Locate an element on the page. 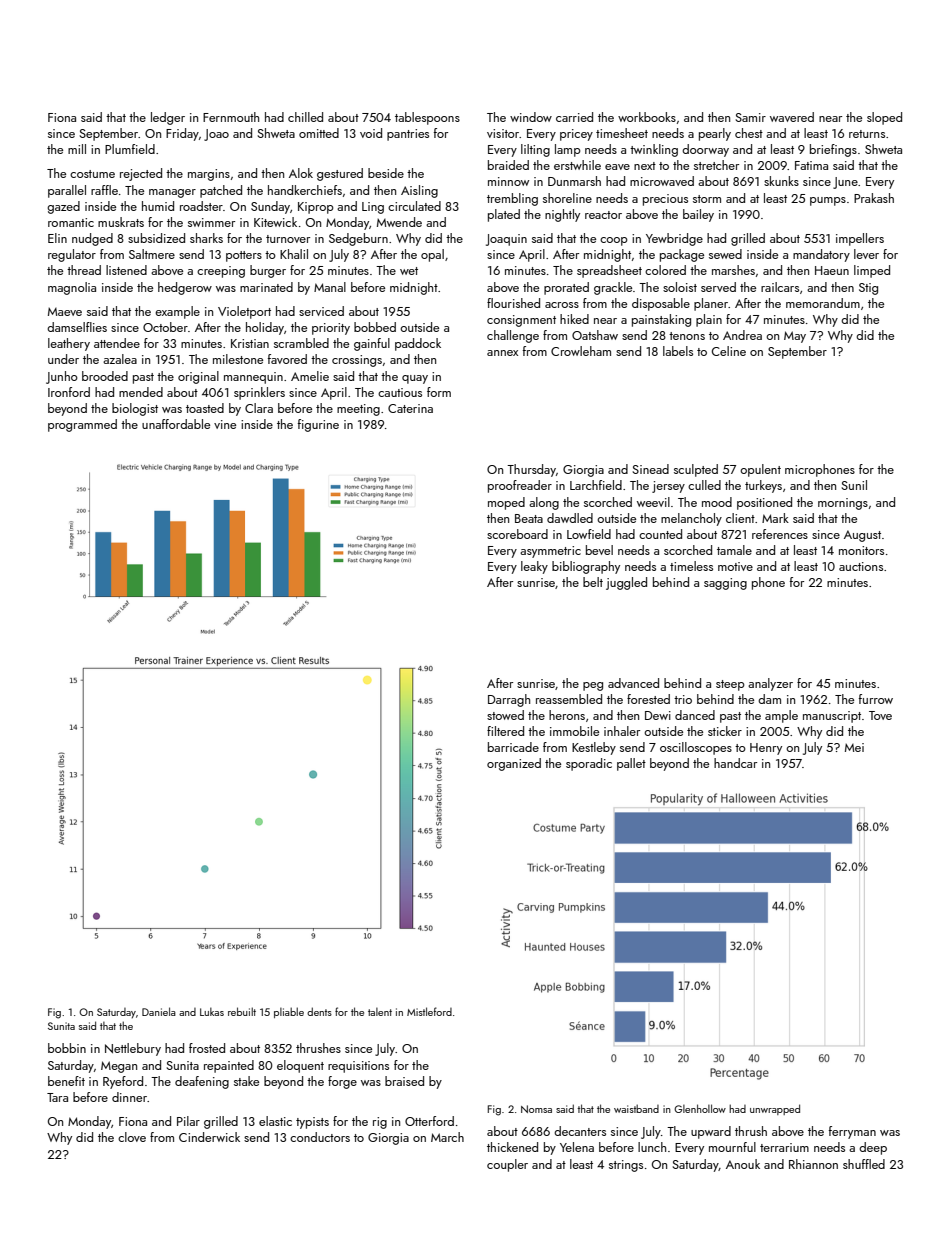  Oatshaw is located at coordinates (595, 335).
